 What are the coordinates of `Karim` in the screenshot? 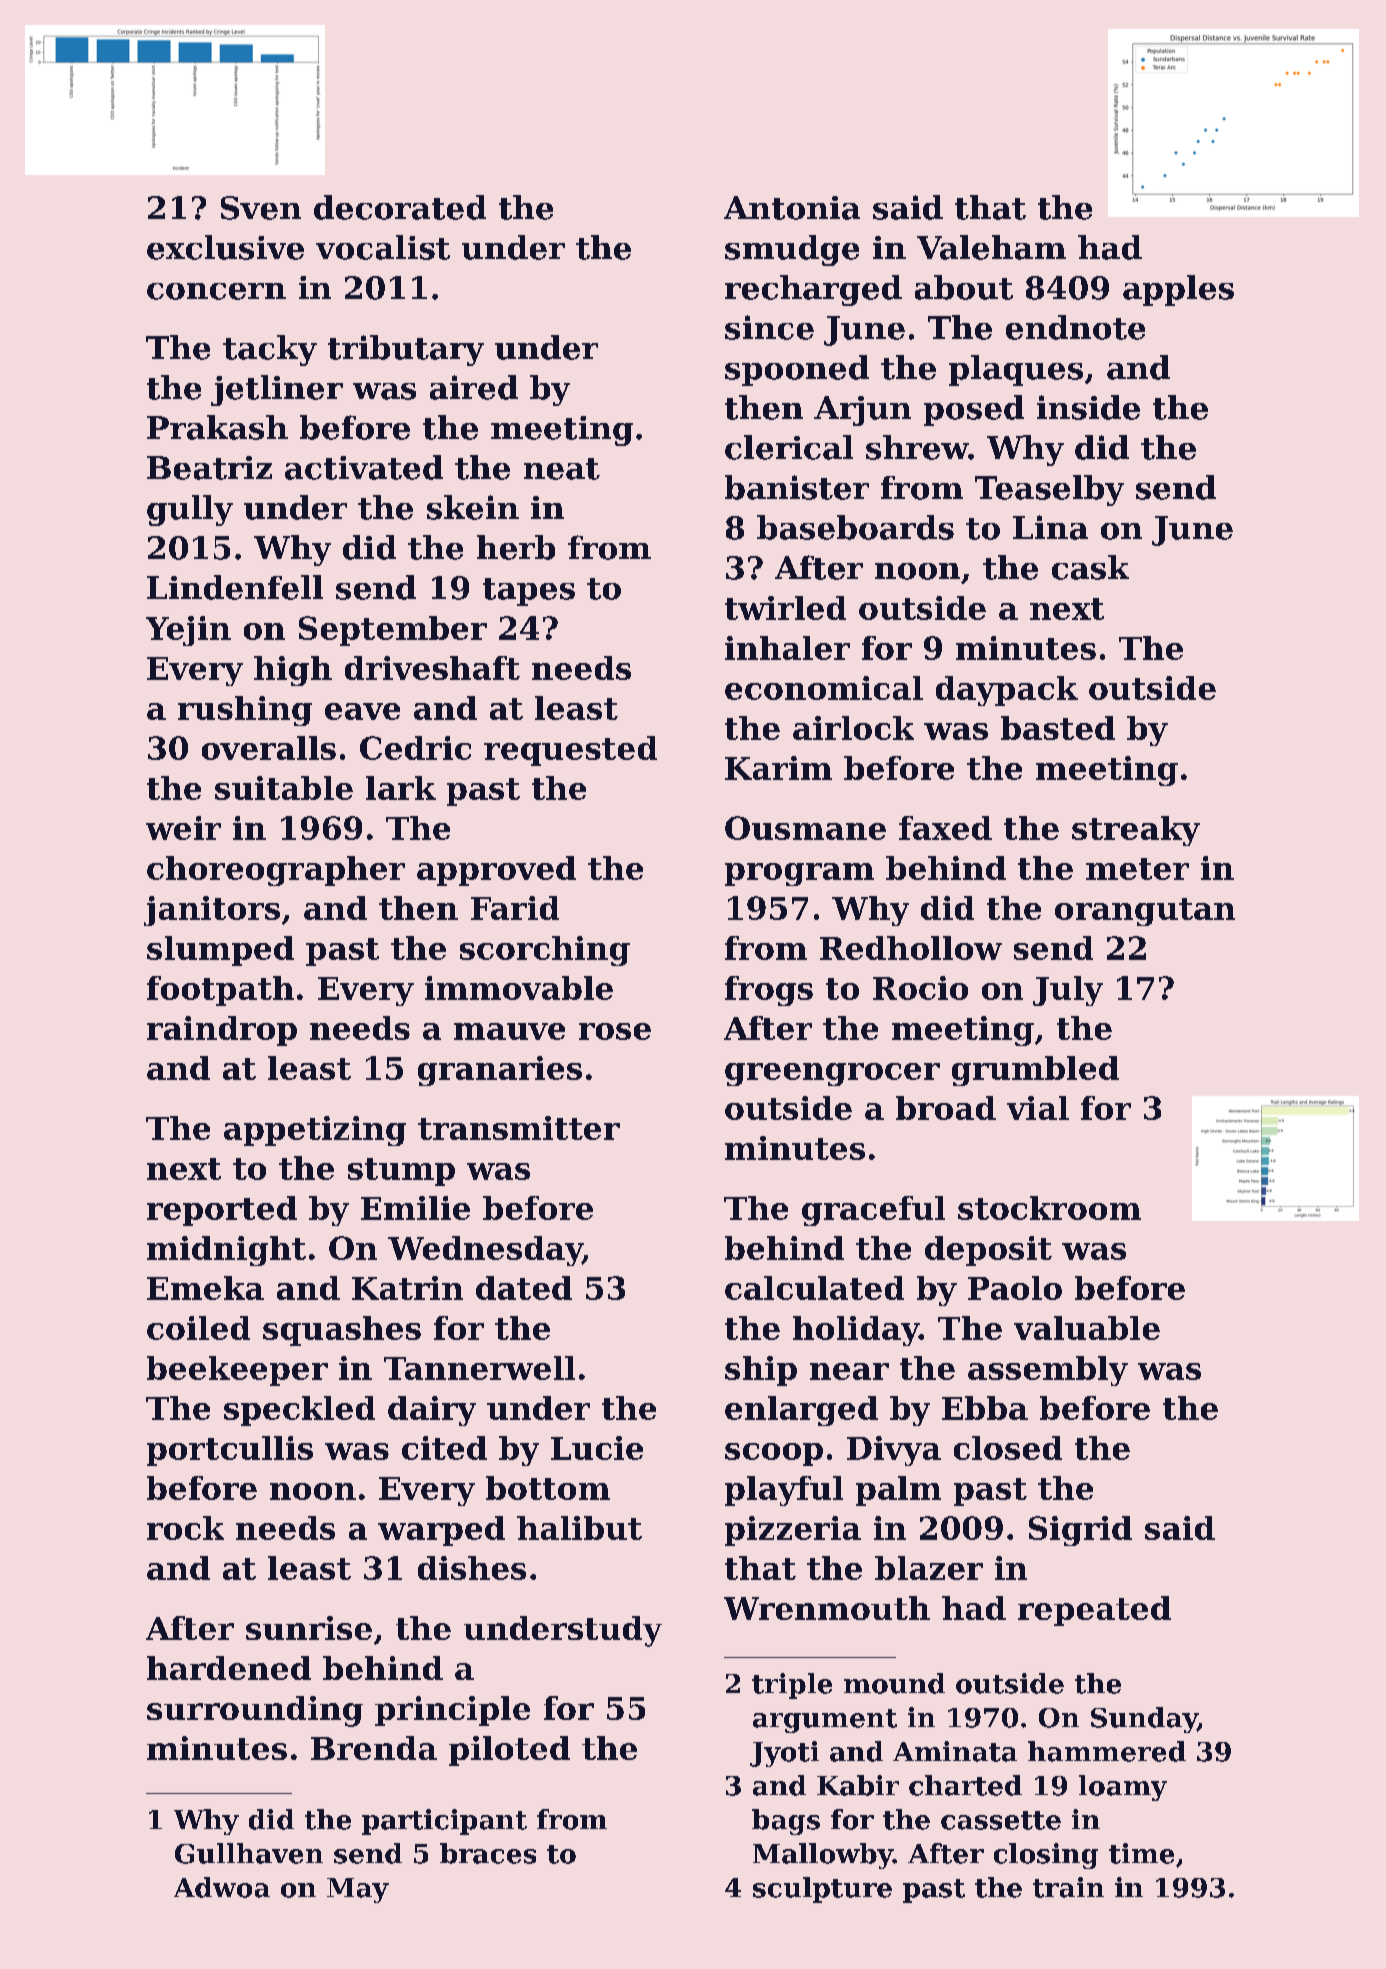 It's located at (778, 768).
